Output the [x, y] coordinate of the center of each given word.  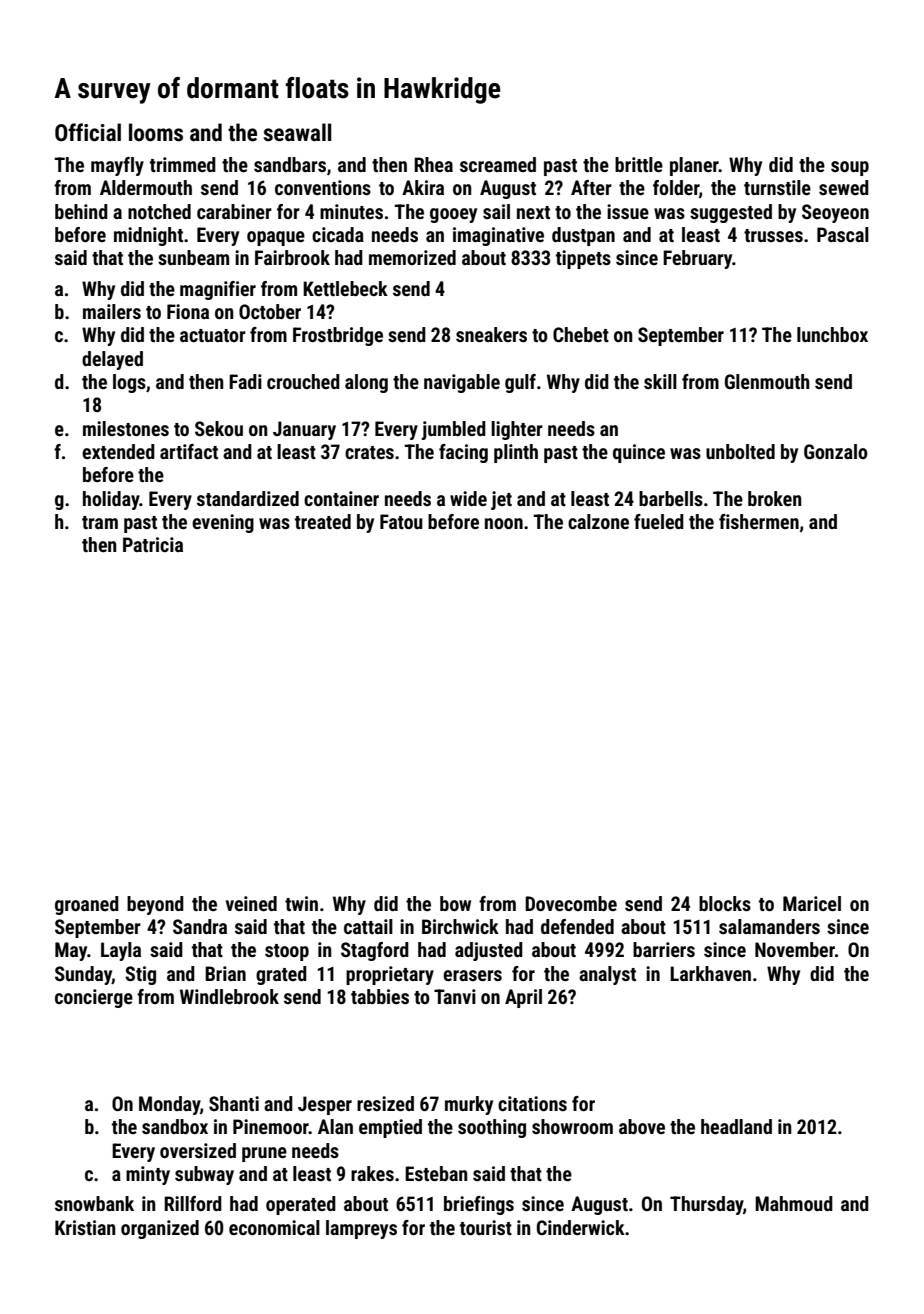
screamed [498, 164]
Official [88, 132]
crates [369, 452]
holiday [111, 500]
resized [385, 1103]
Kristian [85, 1227]
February [698, 259]
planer [694, 166]
